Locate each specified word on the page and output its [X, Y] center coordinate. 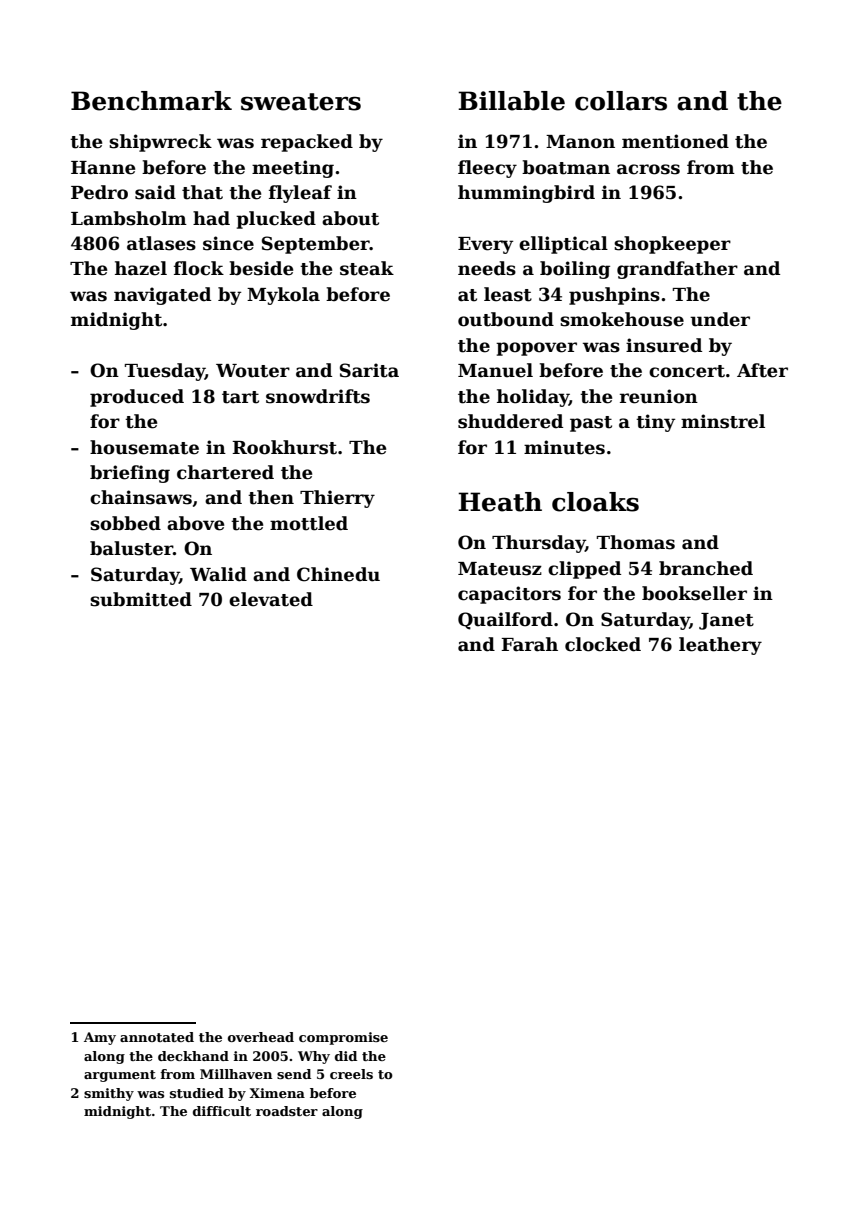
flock [199, 268]
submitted [141, 599]
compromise [343, 1038]
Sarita [369, 370]
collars [621, 101]
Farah [529, 644]
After [762, 370]
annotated [157, 1037]
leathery [720, 646]
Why [314, 1057]
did [346, 1056]
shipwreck [160, 143]
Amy [100, 1038]
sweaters [301, 102]
